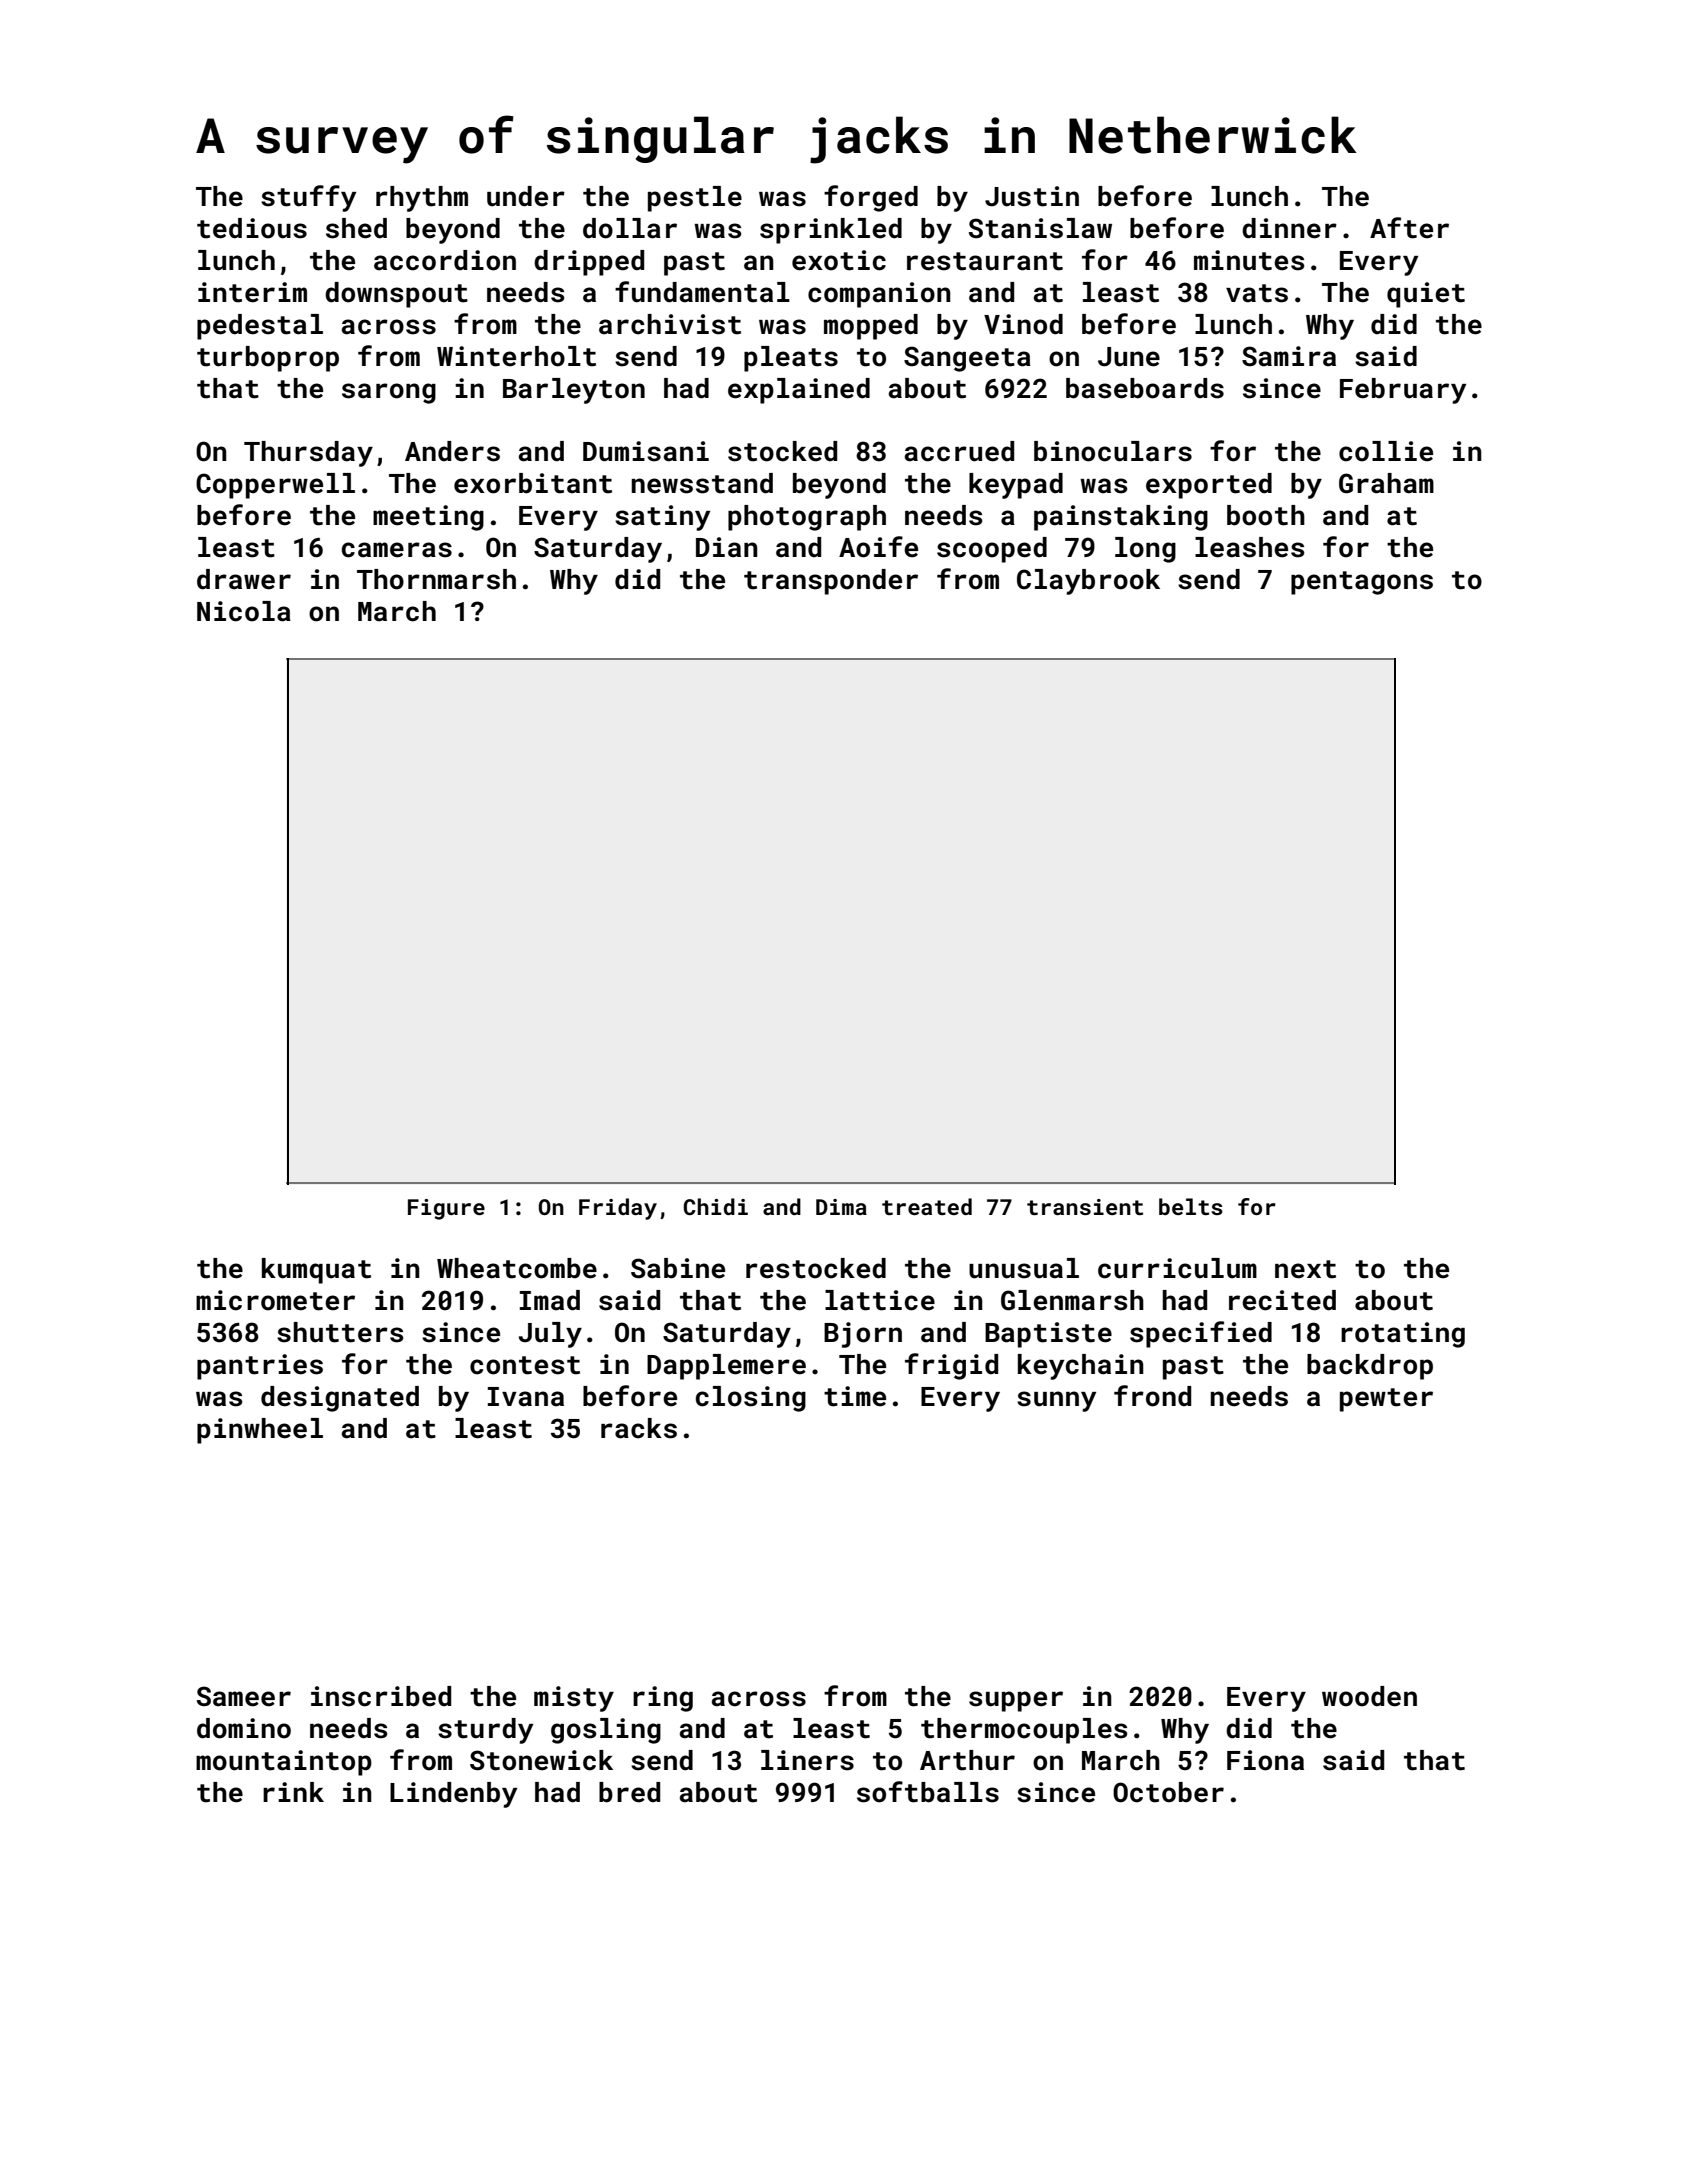  Describe the element at coordinates (1168, 1792) in the screenshot. I see `October` at that location.
